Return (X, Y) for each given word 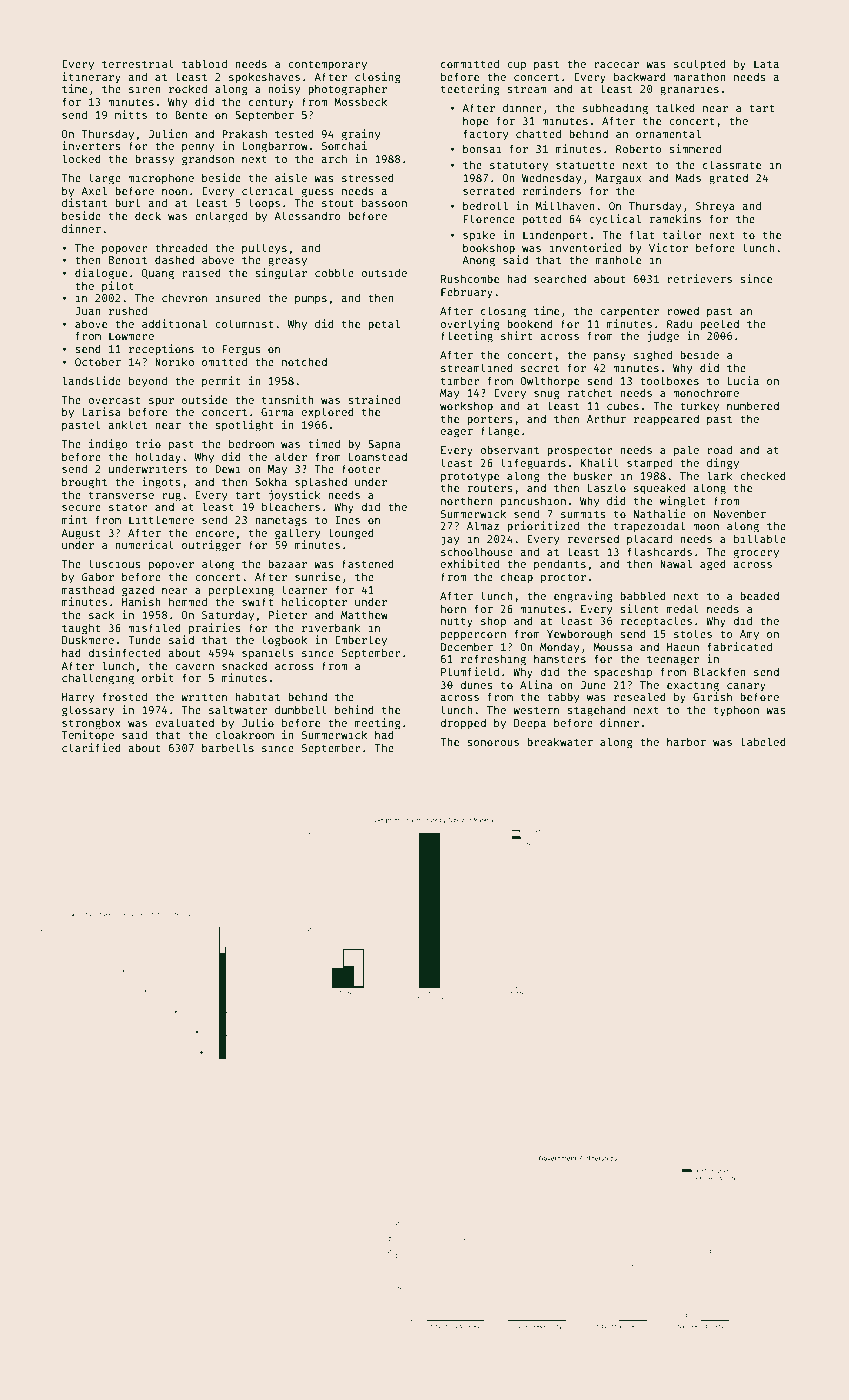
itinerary (91, 78)
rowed (683, 311)
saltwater (238, 709)
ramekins (675, 218)
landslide (91, 380)
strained (374, 399)
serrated (489, 191)
